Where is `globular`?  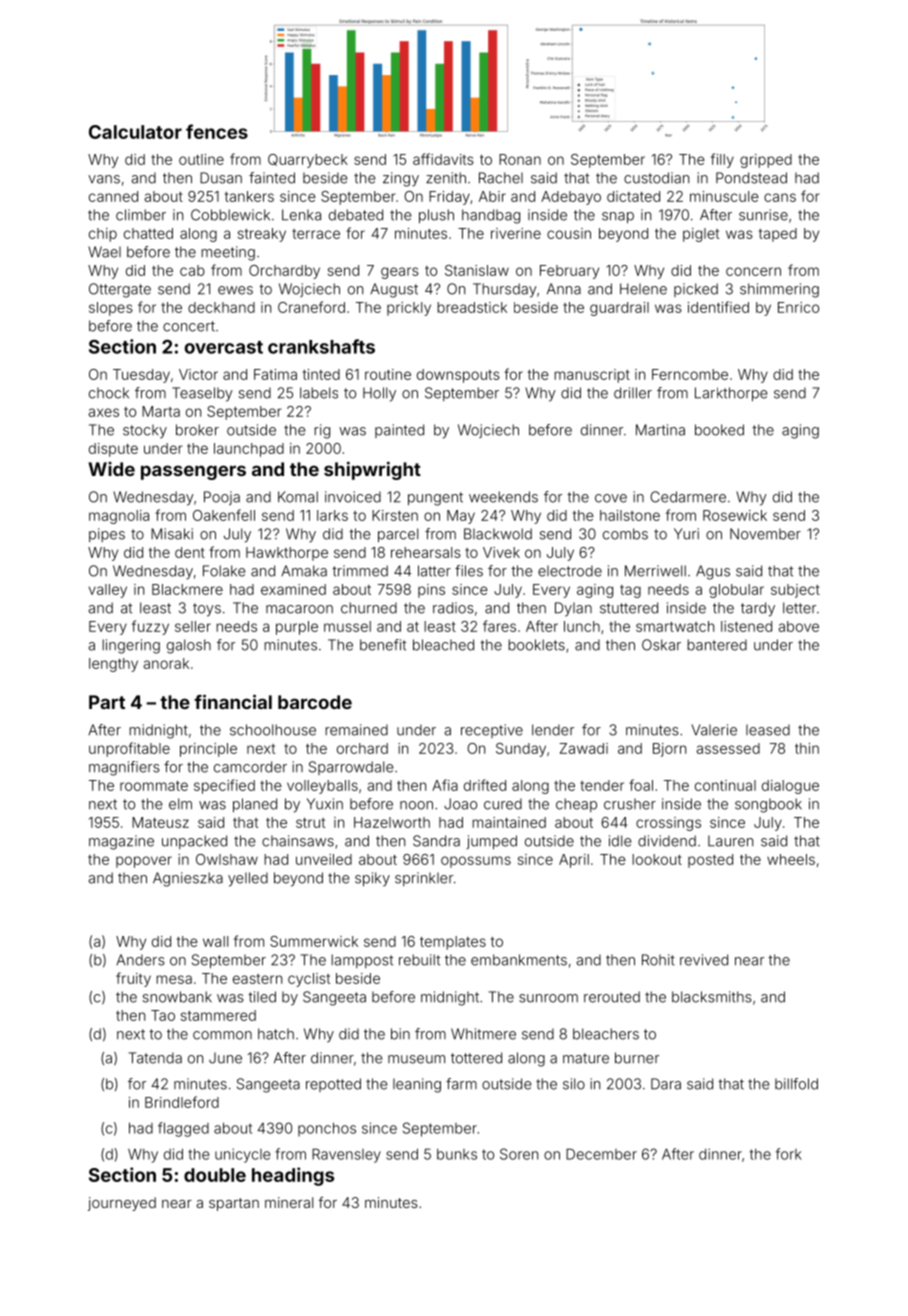 globular is located at coordinates (736, 591).
